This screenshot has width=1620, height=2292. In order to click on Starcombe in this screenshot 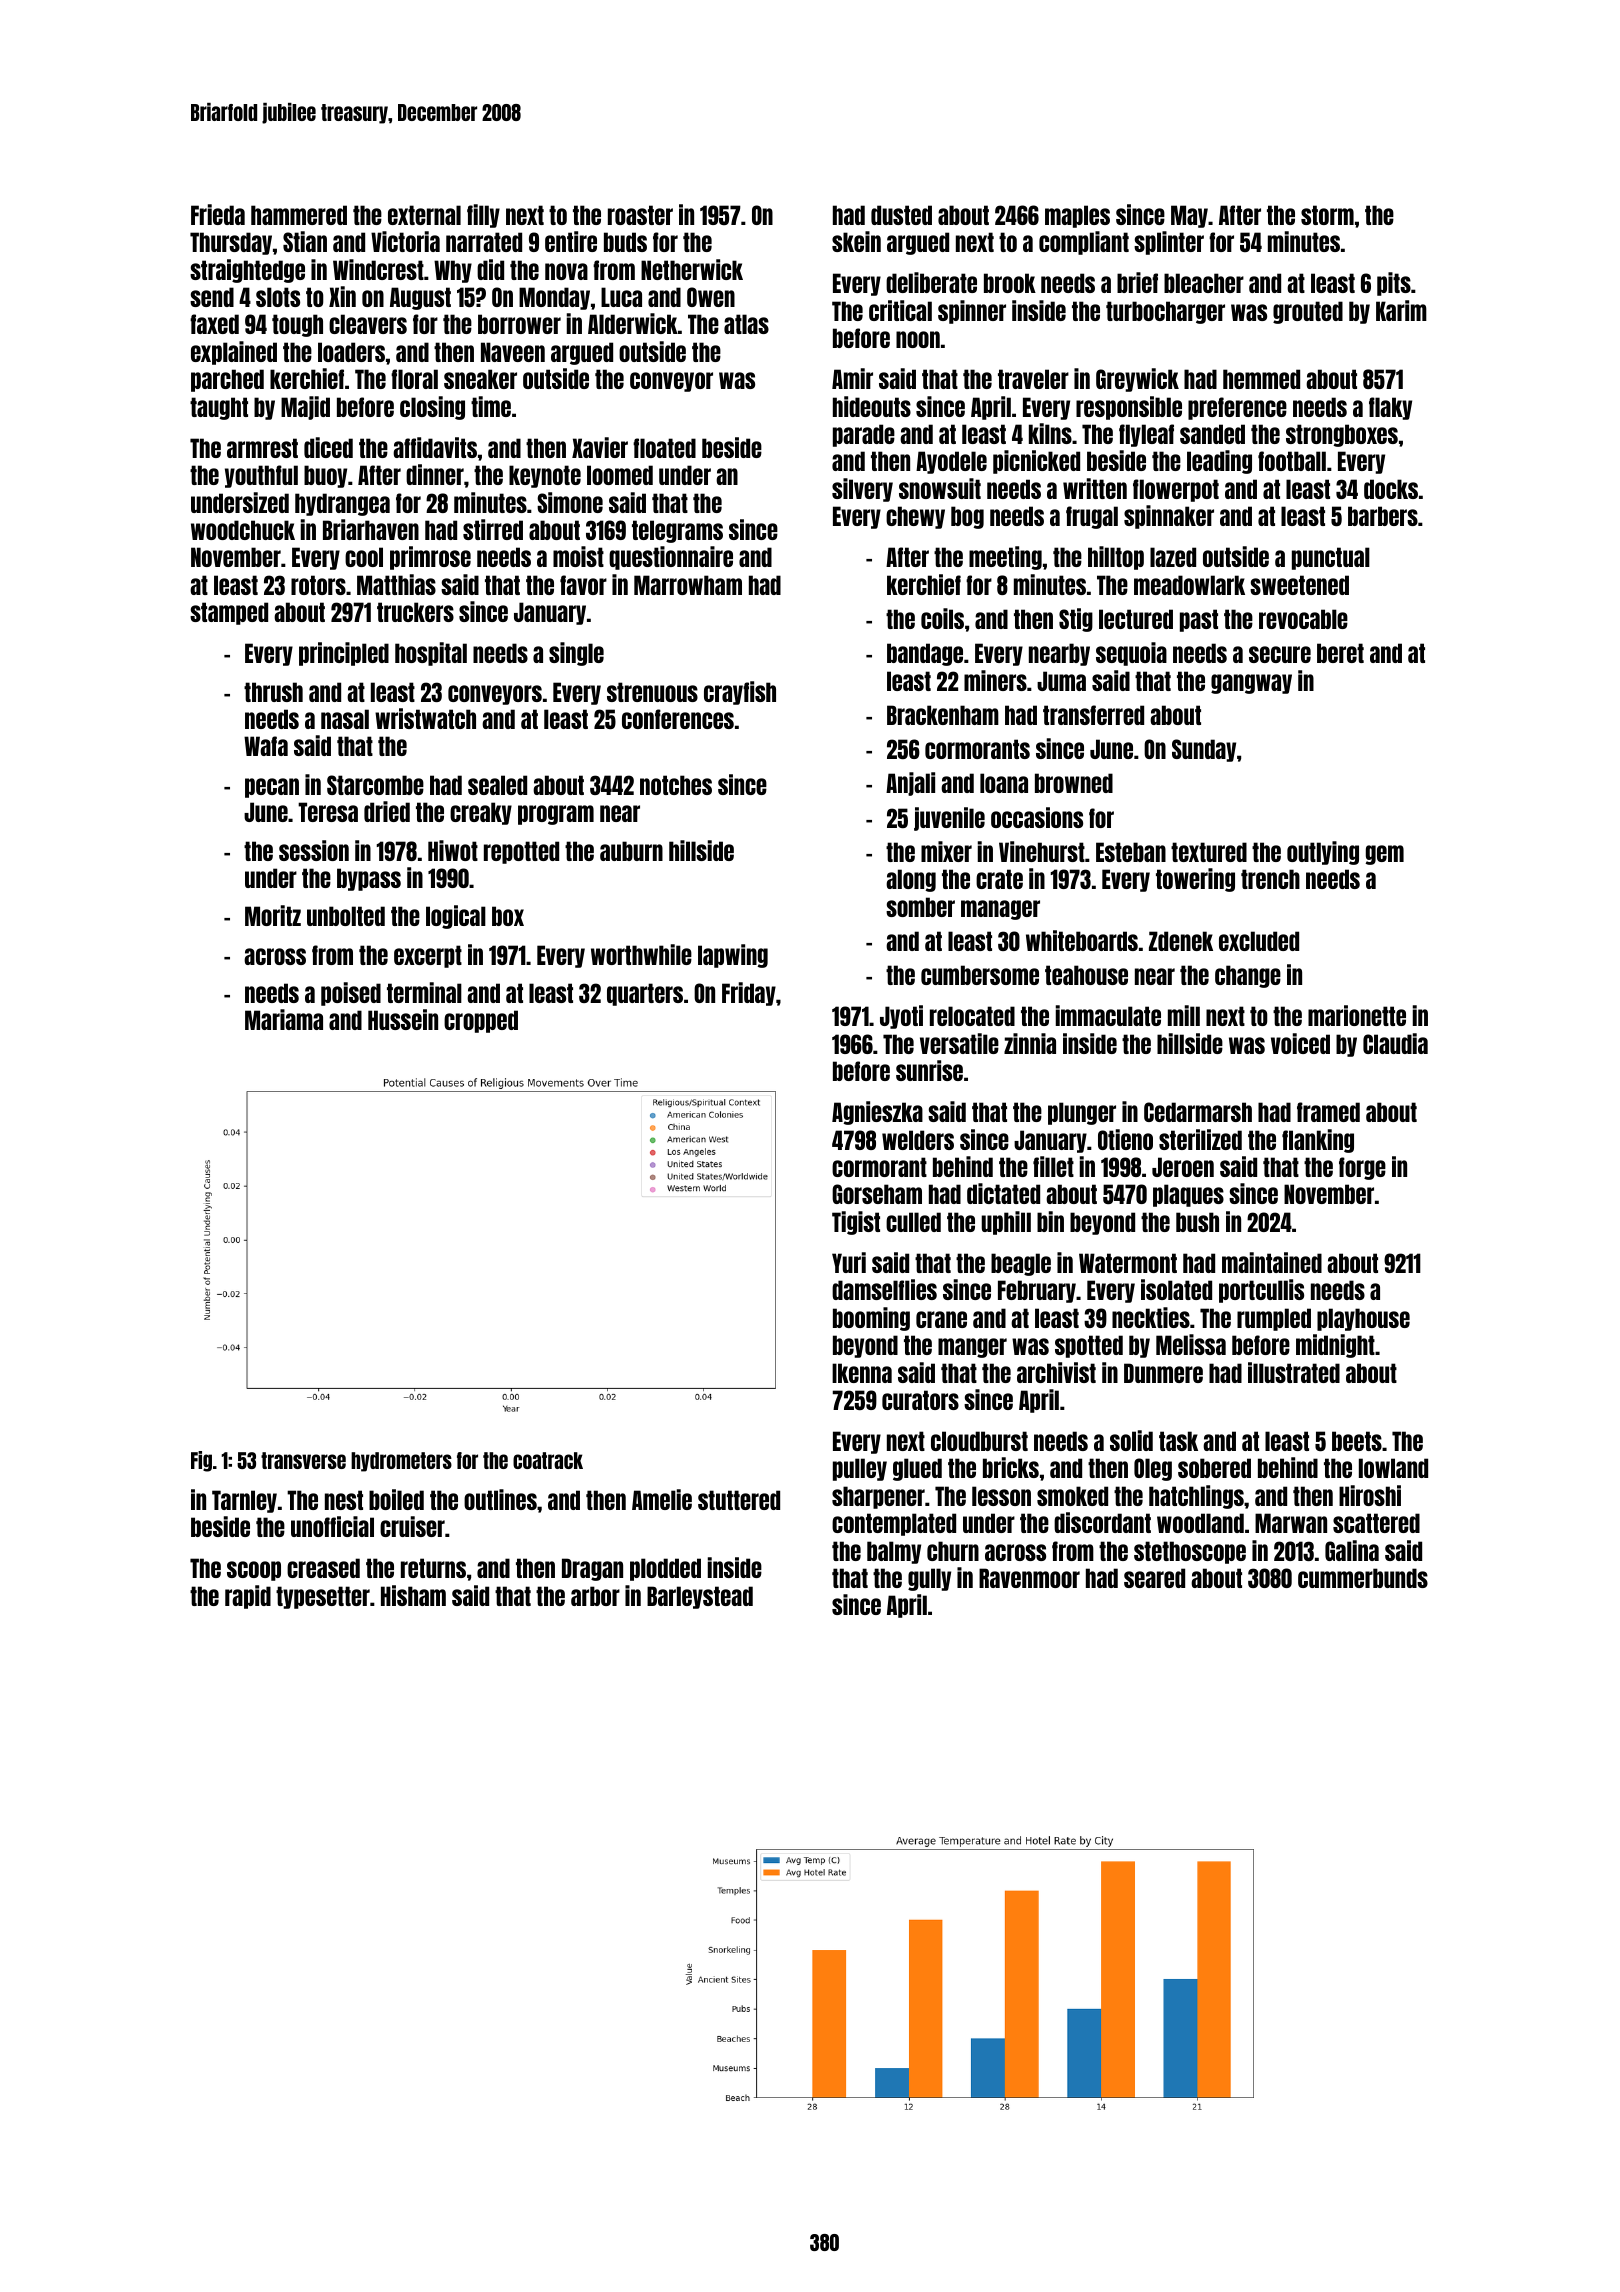, I will do `click(375, 785)`.
